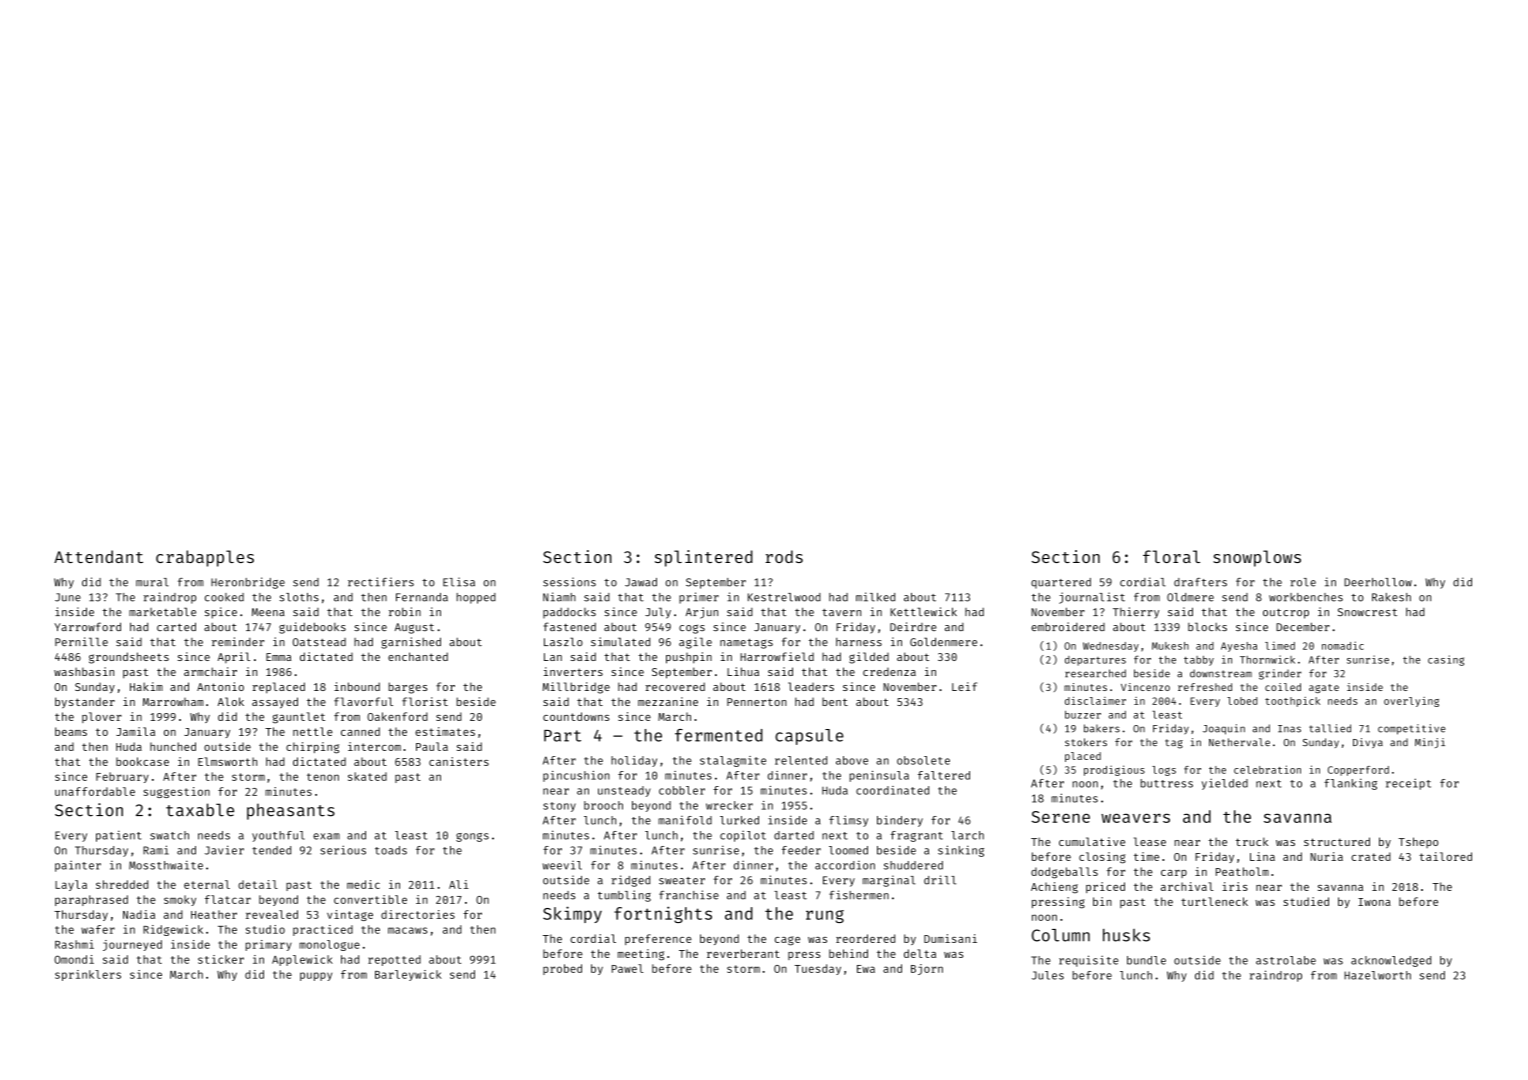  What do you see at coordinates (743, 671) in the screenshot?
I see `Lihua` at bounding box center [743, 671].
